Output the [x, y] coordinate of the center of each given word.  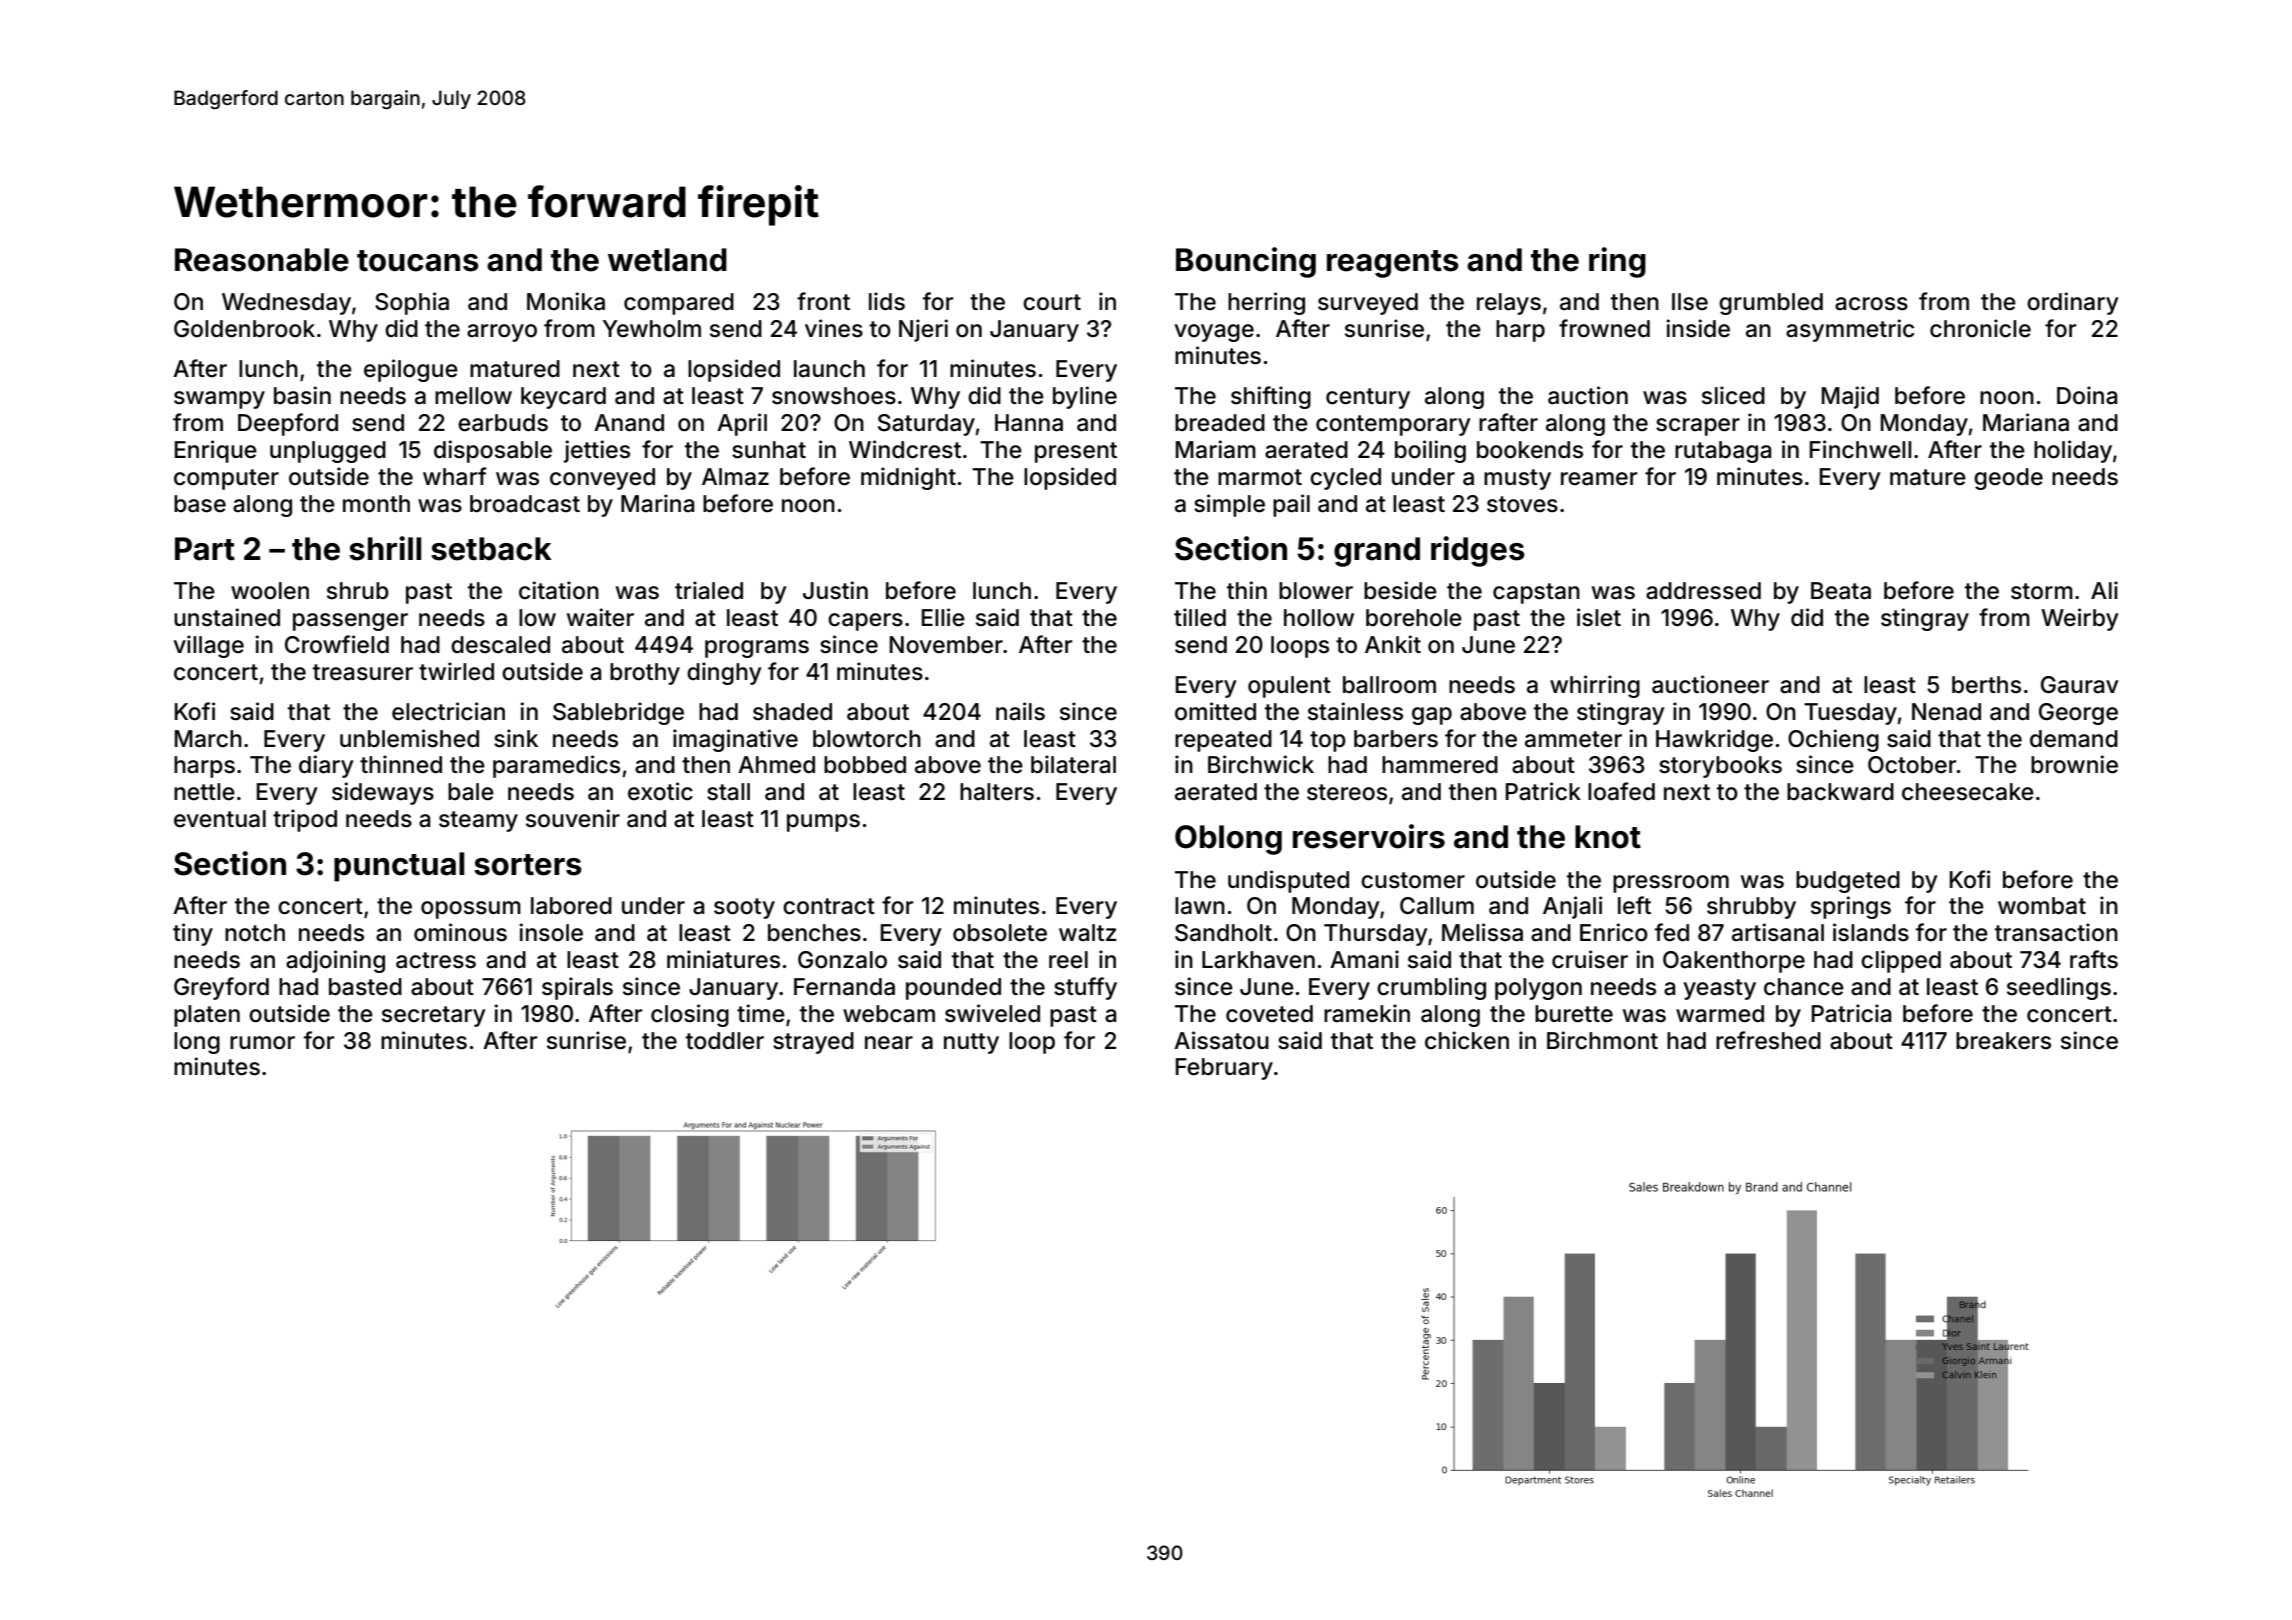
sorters [528, 865]
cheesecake [1968, 792]
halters [997, 792]
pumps [823, 823]
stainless [1355, 711]
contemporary [1393, 425]
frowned [1604, 328]
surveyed [1368, 304]
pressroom [1671, 884]
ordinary [2073, 303]
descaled [500, 645]
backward [1840, 792]
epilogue [411, 370]
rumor [262, 1043]
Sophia [412, 303]
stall [728, 792]
